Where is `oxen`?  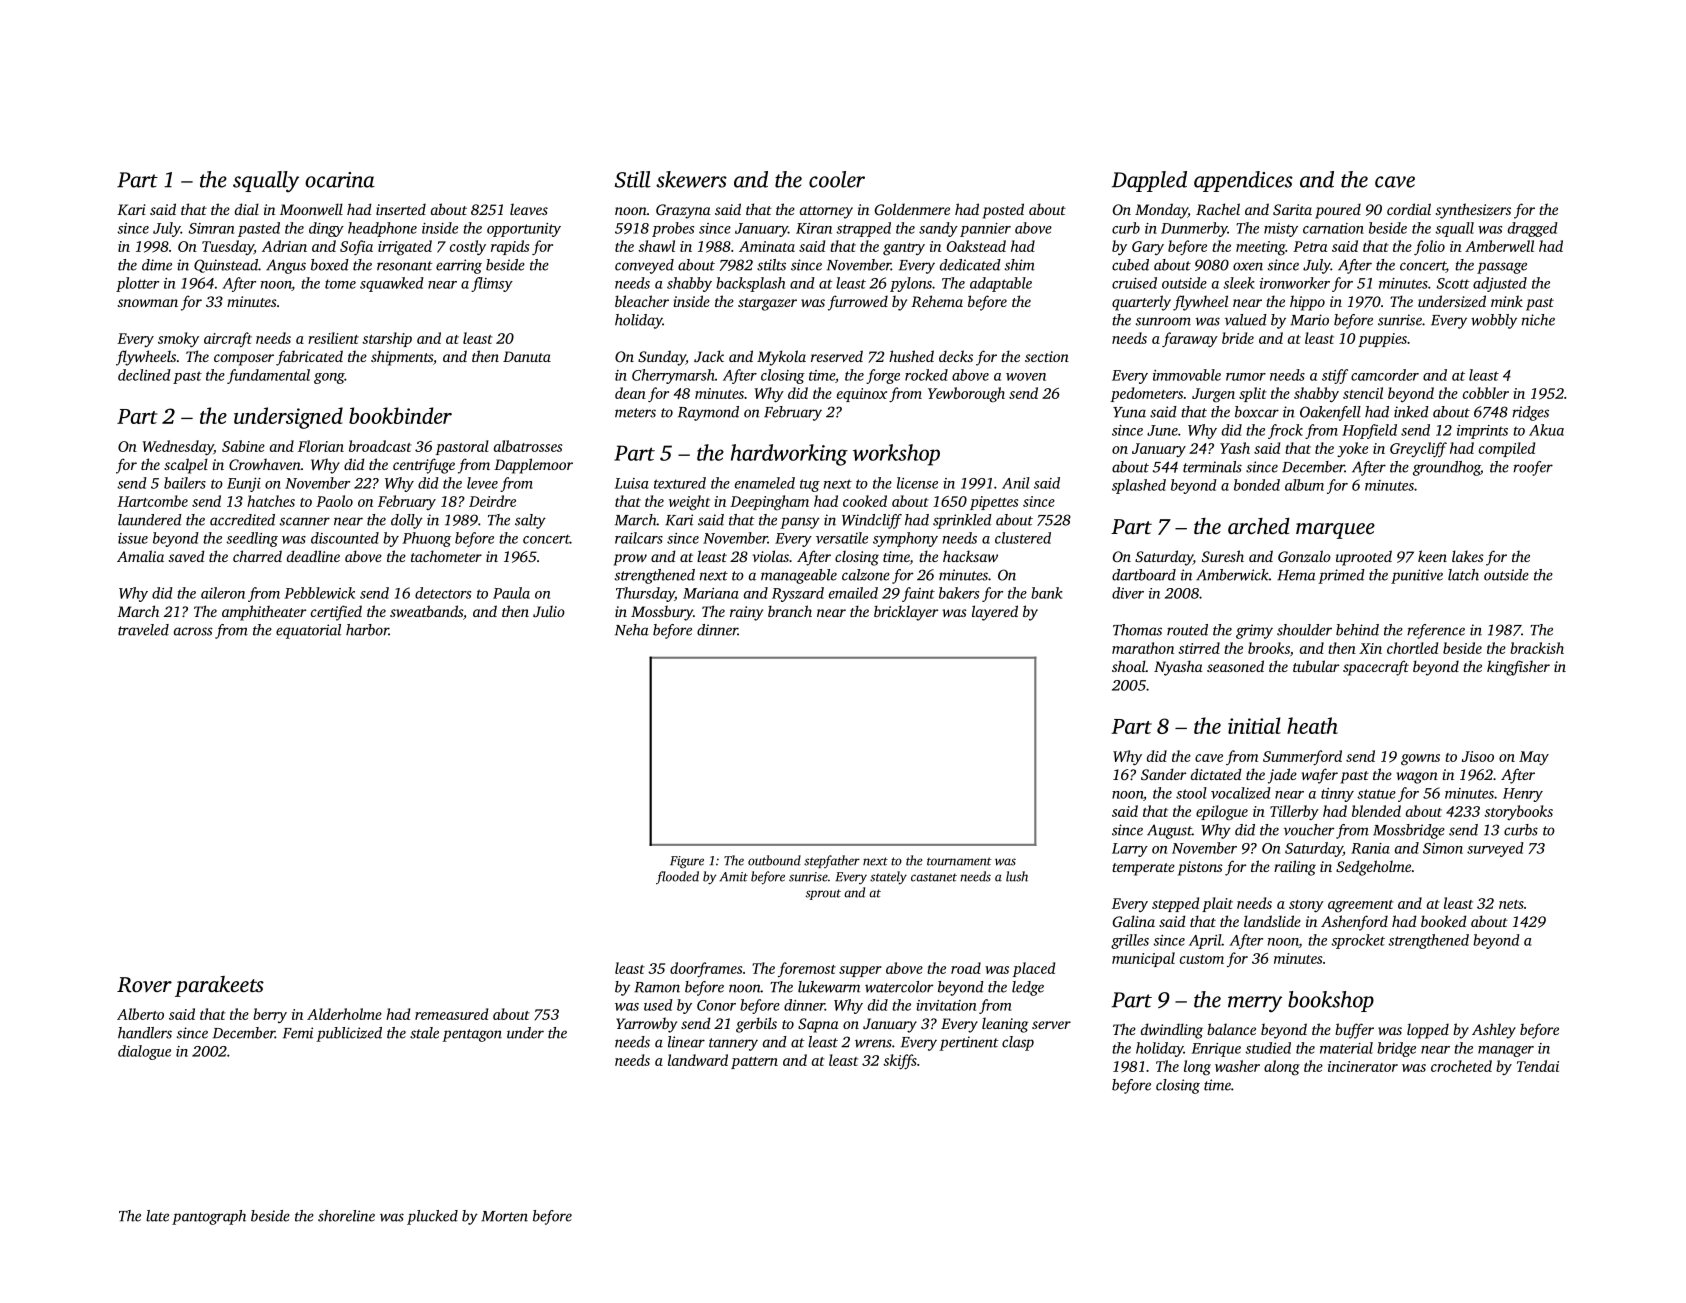 oxen is located at coordinates (1248, 266).
